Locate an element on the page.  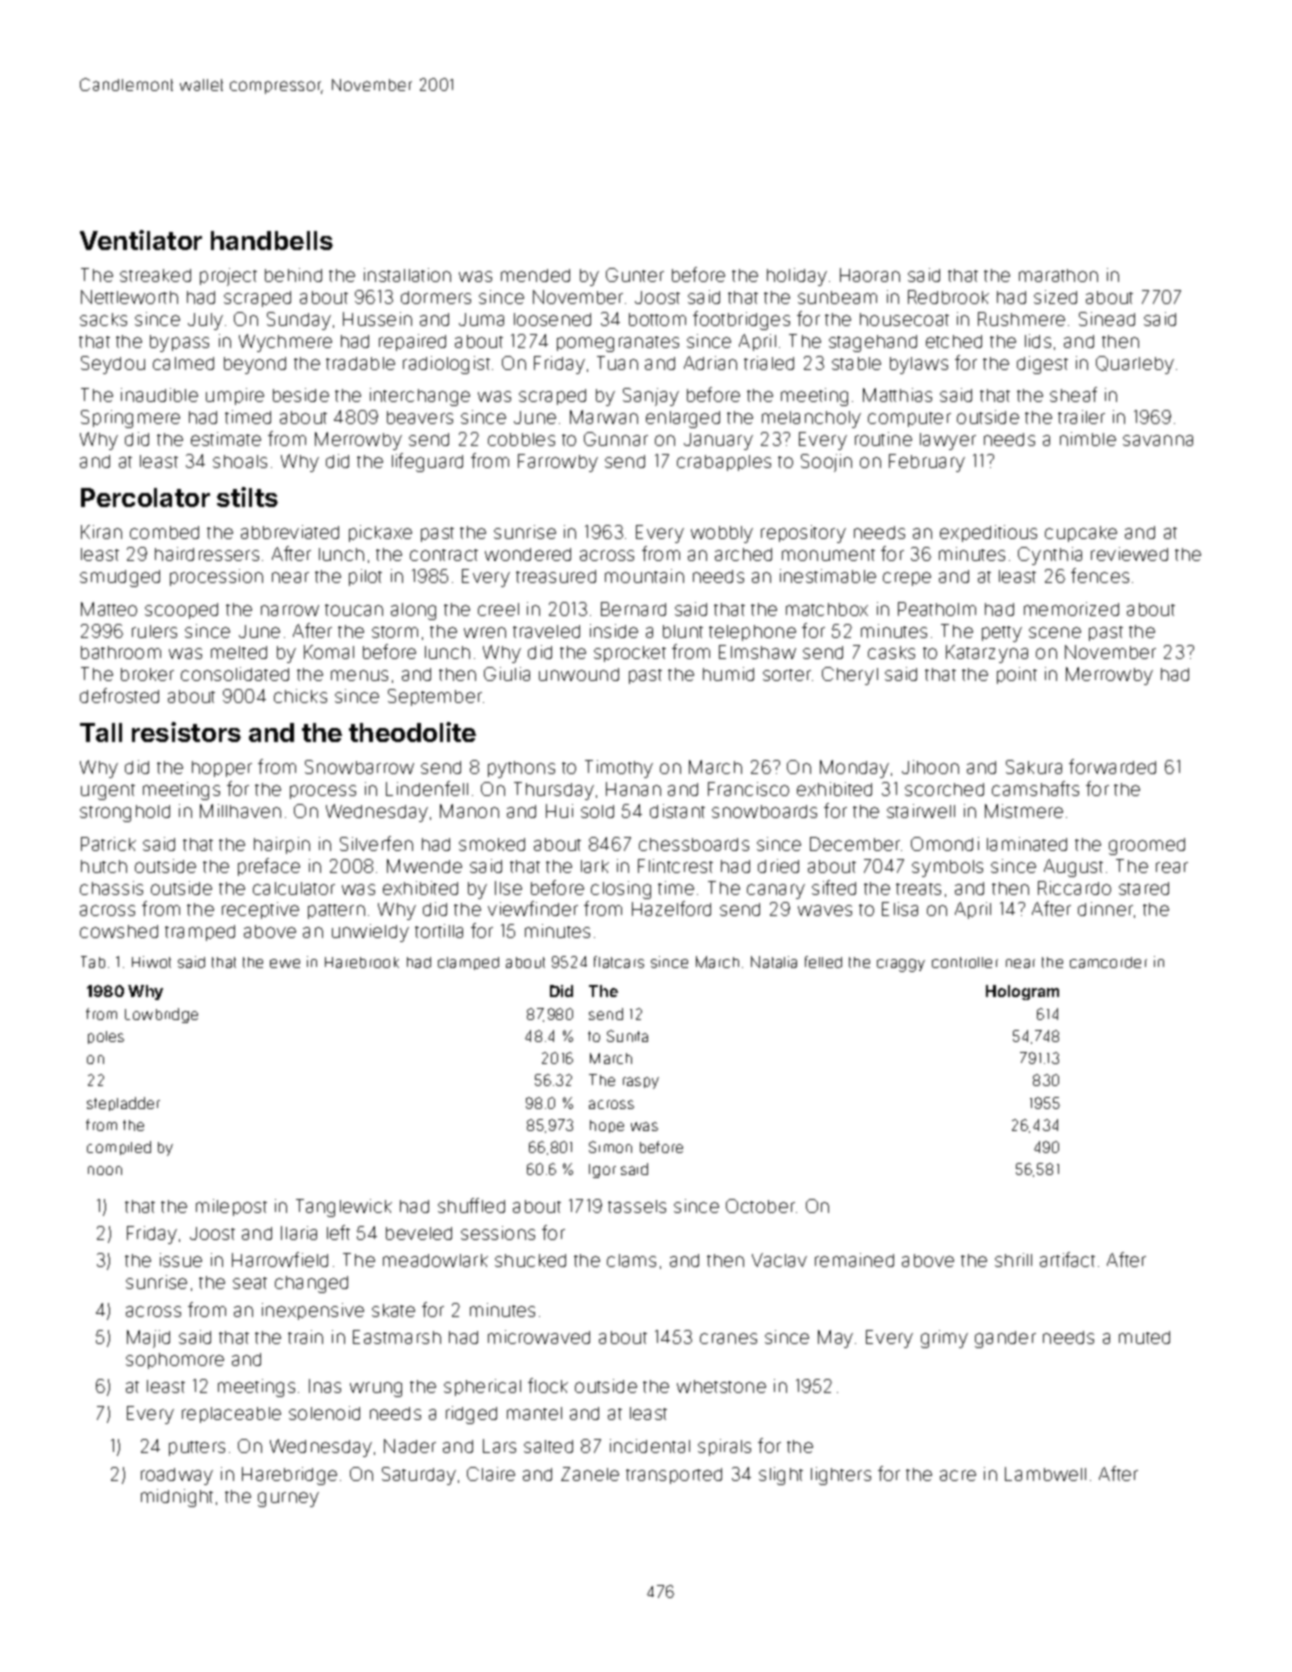
chicks is located at coordinates (300, 696).
